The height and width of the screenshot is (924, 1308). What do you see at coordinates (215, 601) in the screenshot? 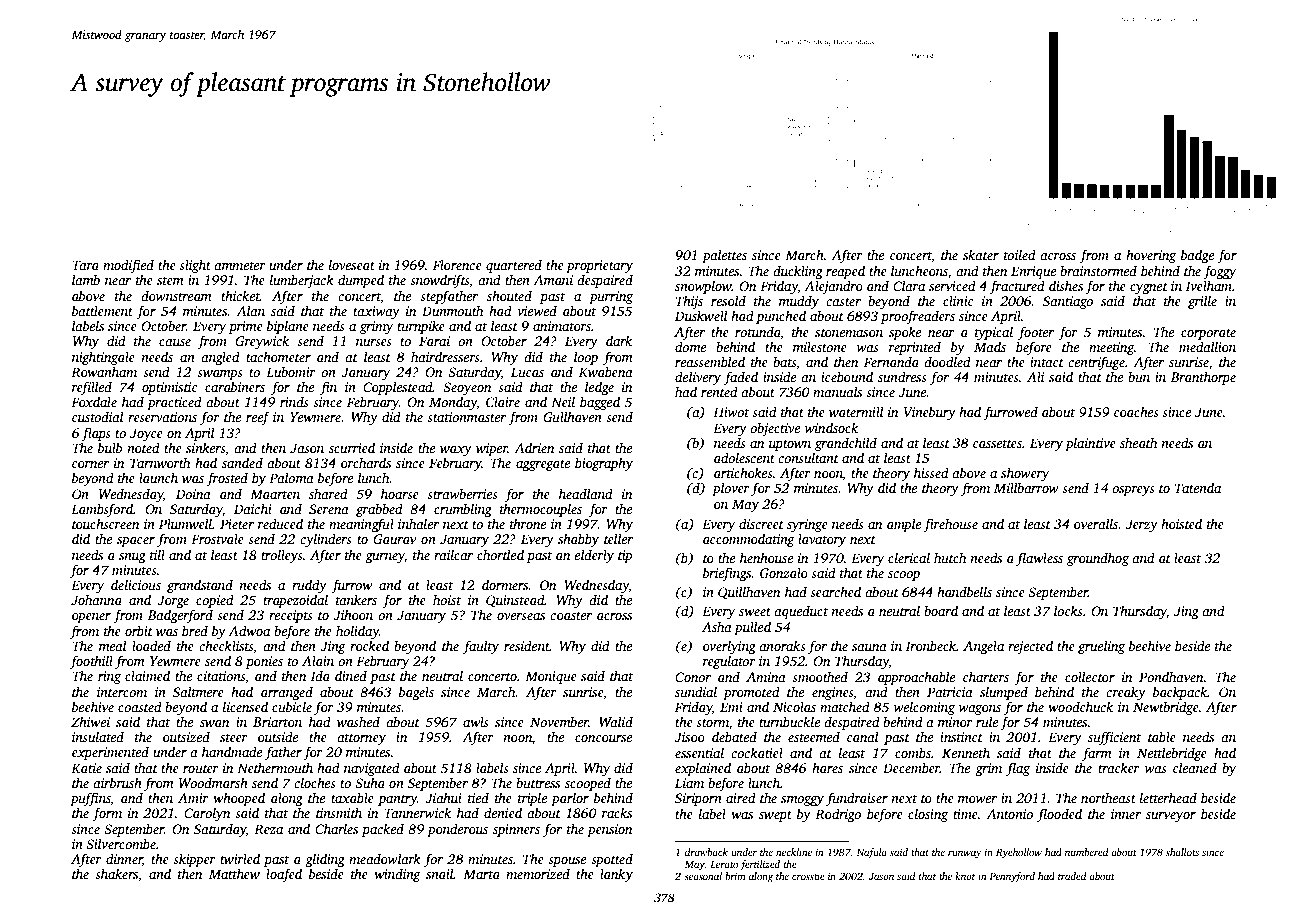
I see `copied` at bounding box center [215, 601].
